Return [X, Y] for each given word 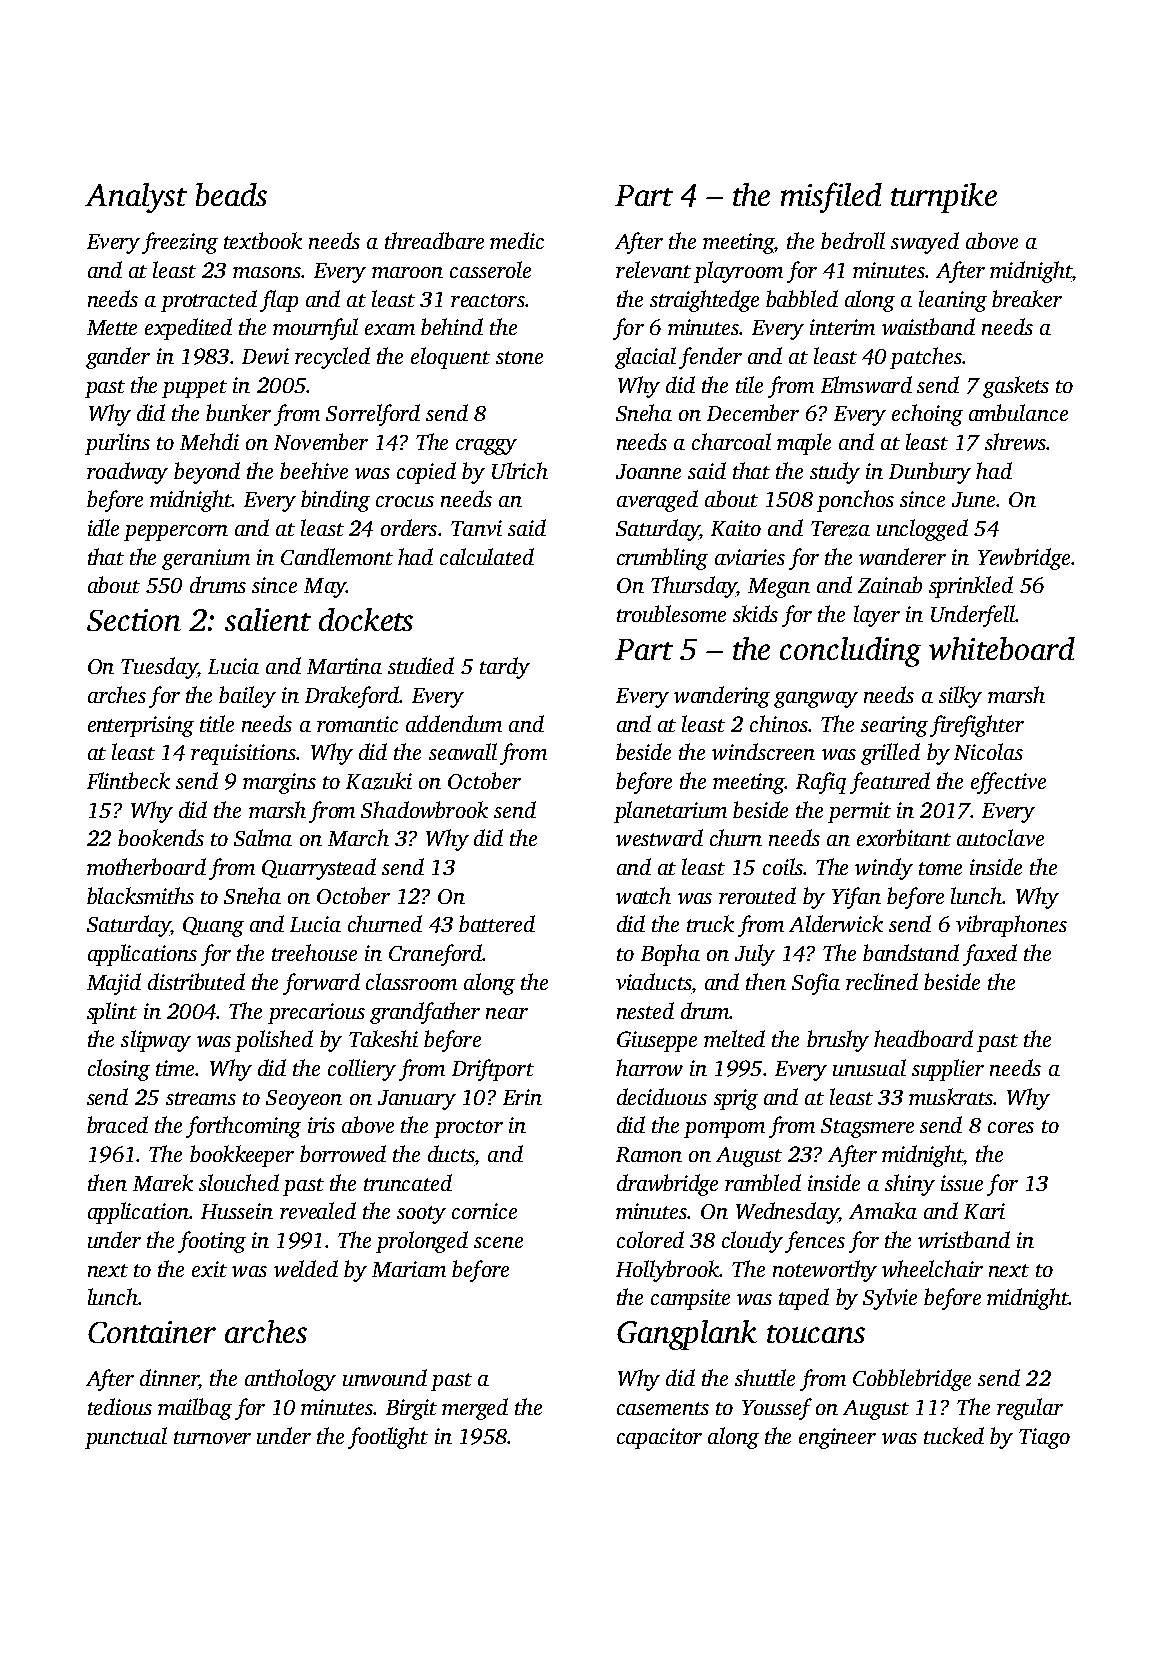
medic [517, 240]
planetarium [670, 812]
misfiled [831, 197]
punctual [126, 1438]
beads [231, 194]
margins [279, 783]
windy [884, 869]
